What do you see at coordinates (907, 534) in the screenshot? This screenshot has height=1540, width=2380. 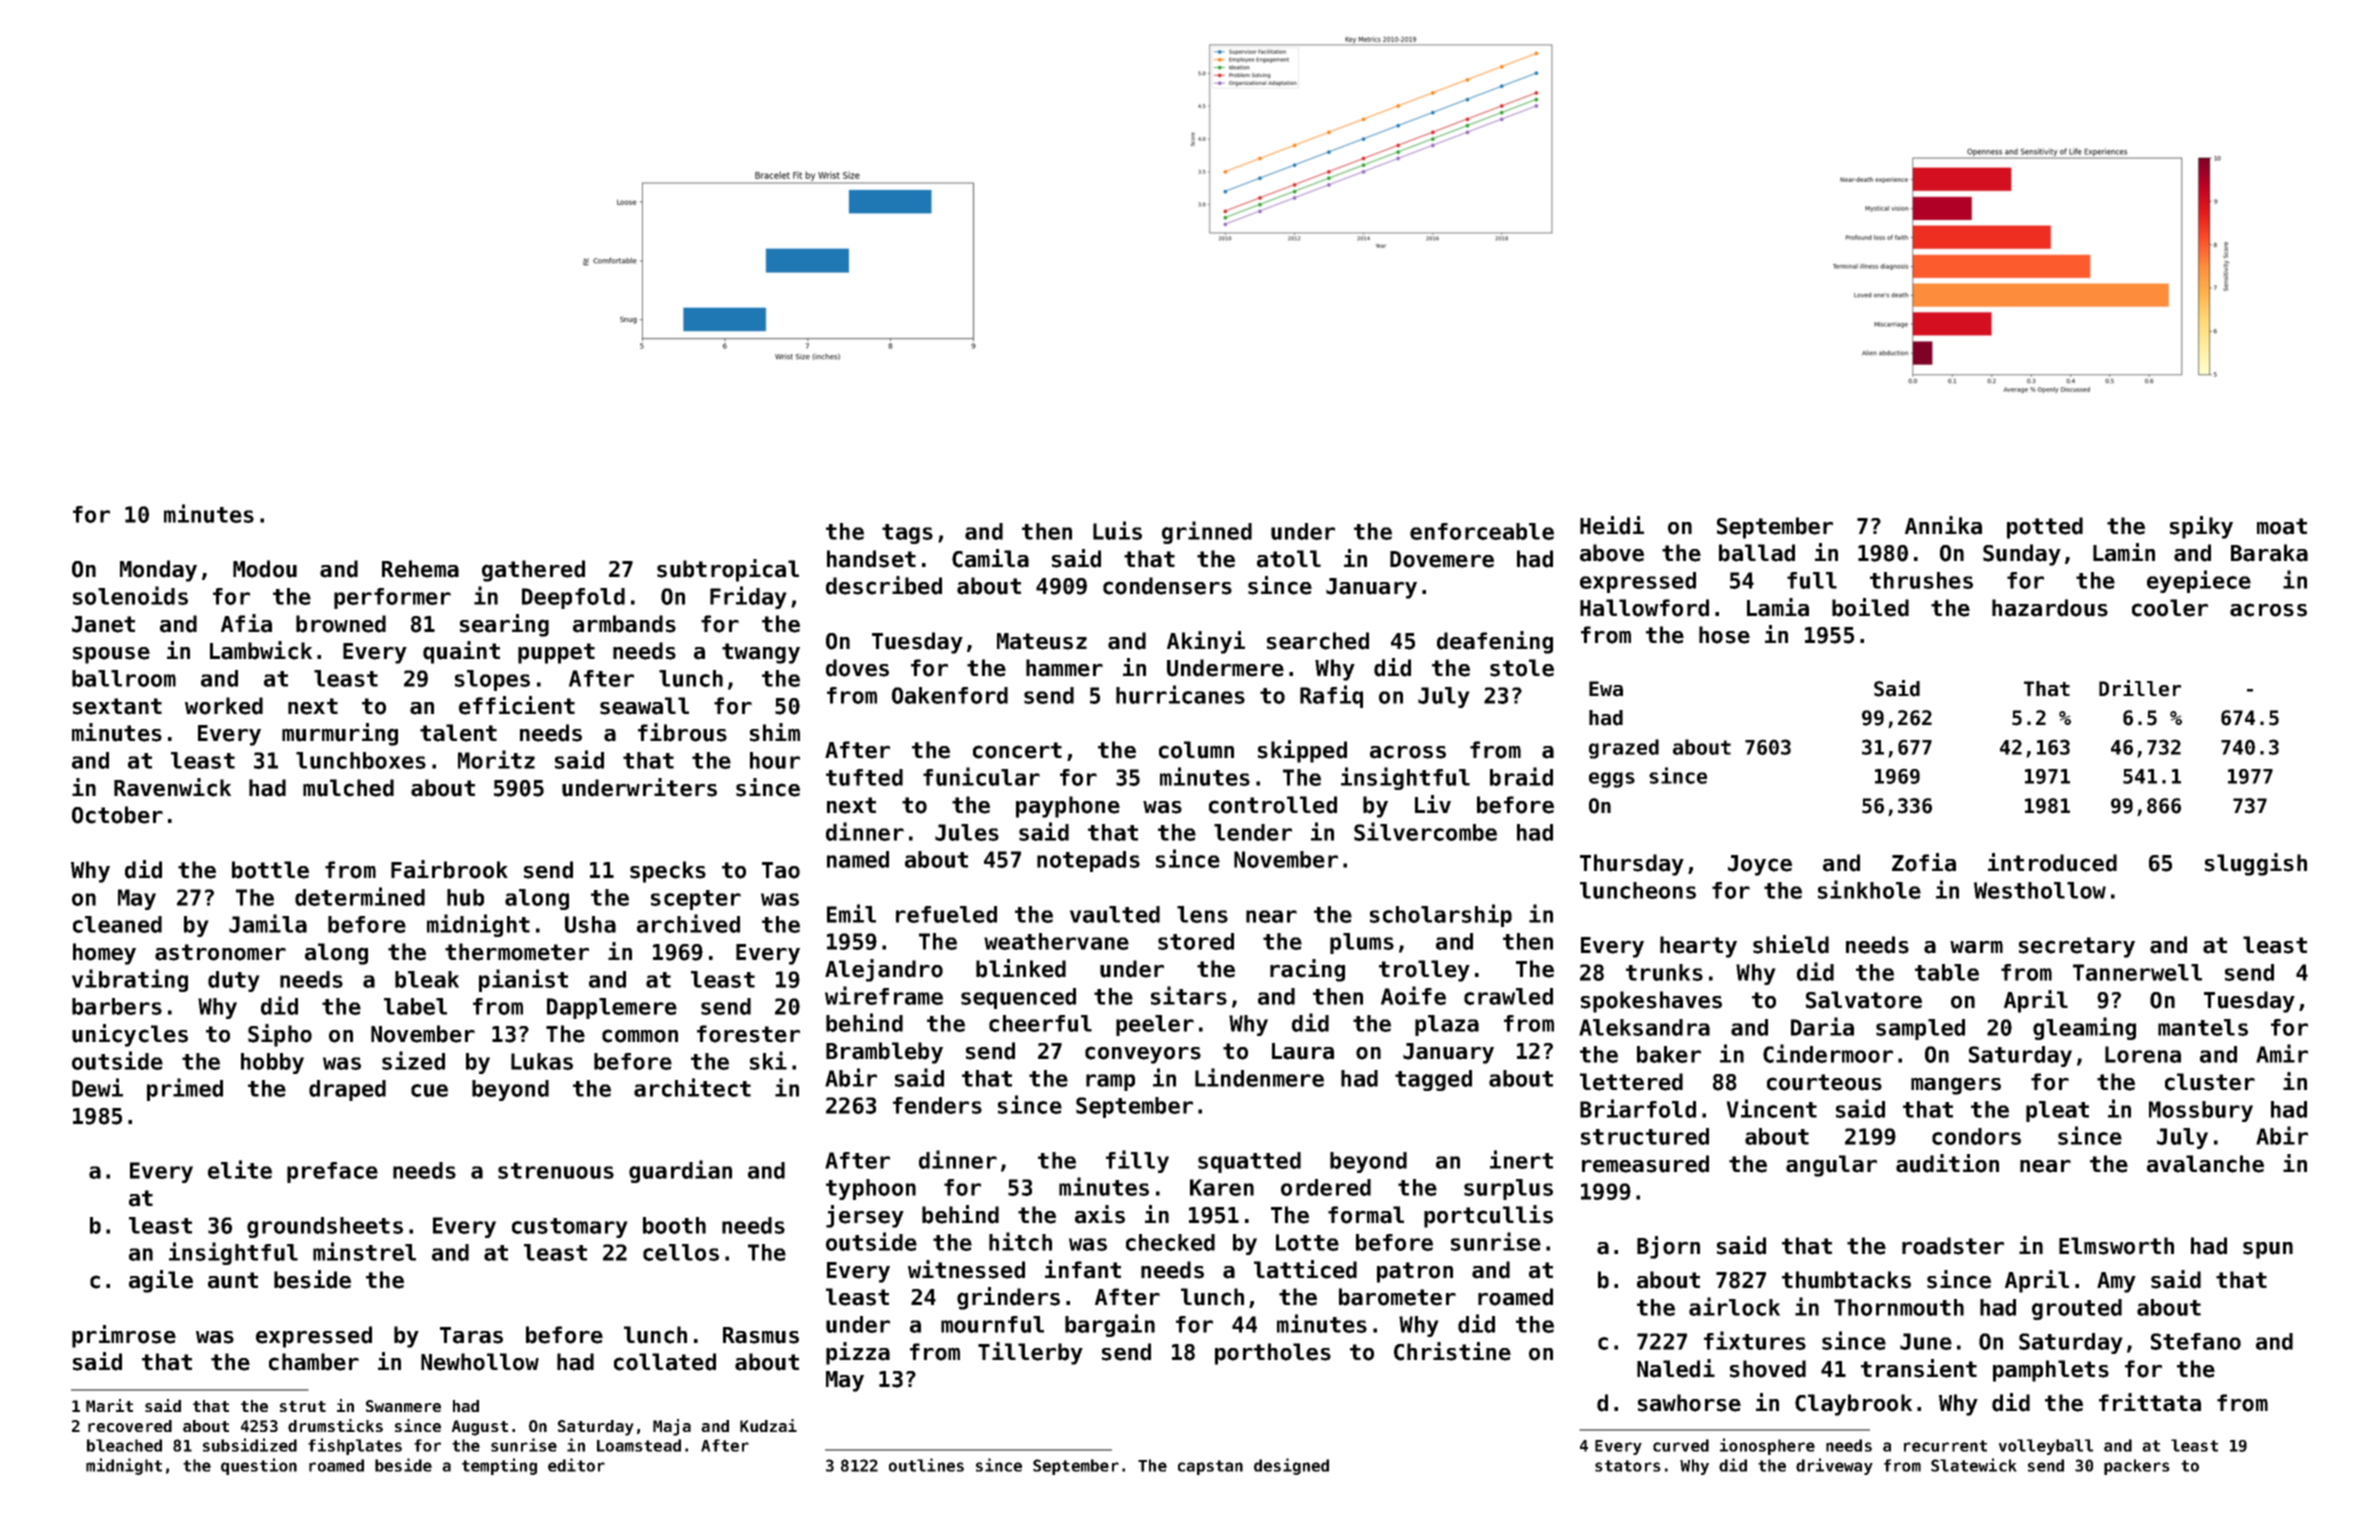 I see `tags` at bounding box center [907, 534].
